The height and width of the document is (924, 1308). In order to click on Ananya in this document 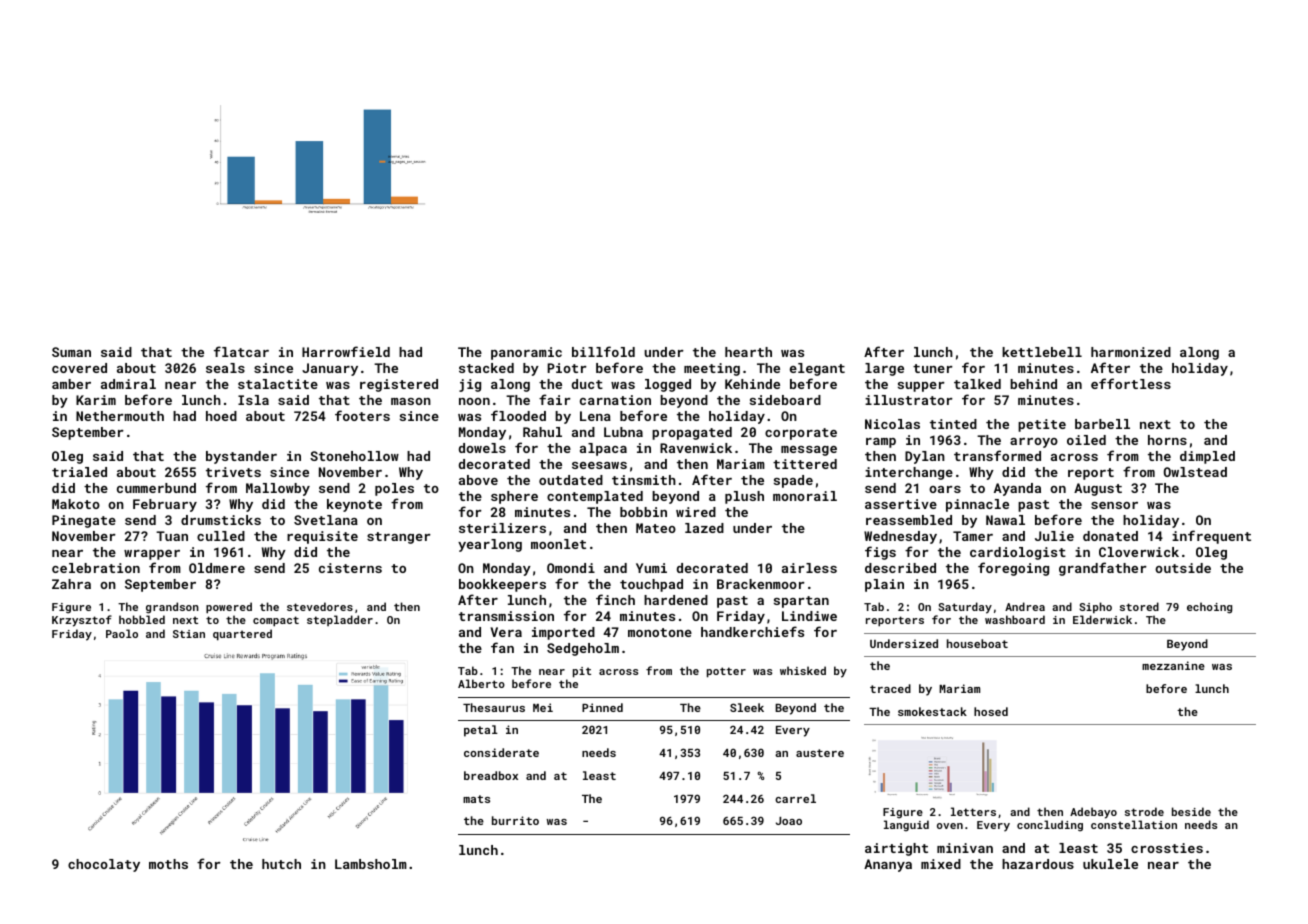, I will do `click(888, 865)`.
